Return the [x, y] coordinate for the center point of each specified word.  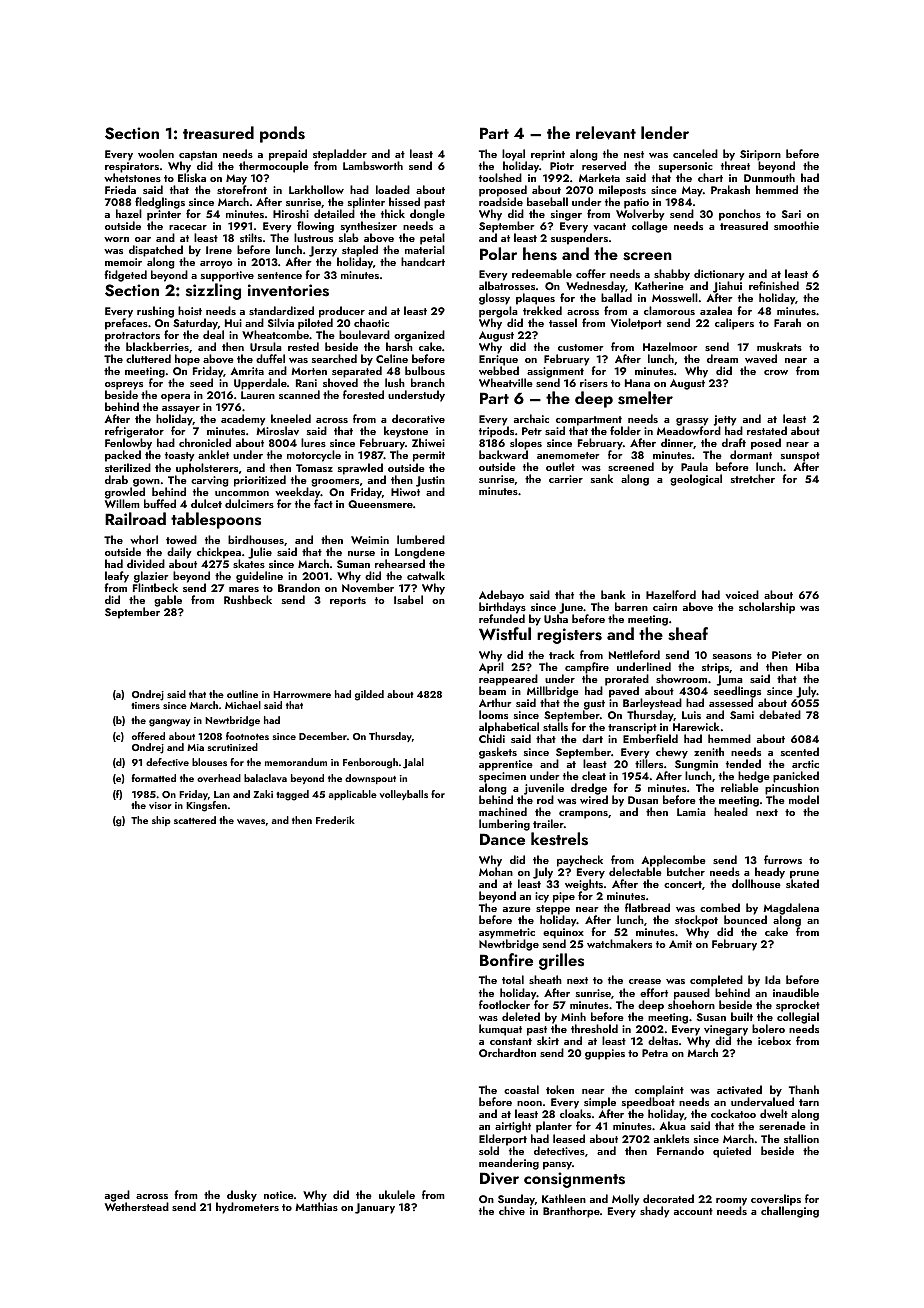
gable [168, 601]
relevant [606, 133]
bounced [745, 920]
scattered [195, 820]
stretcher [753, 478]
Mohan [496, 871]
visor [160, 805]
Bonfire [506, 959]
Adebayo [501, 596]
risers [594, 383]
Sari [791, 214]
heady [770, 873]
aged [117, 1196]
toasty [180, 457]
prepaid [288, 155]
